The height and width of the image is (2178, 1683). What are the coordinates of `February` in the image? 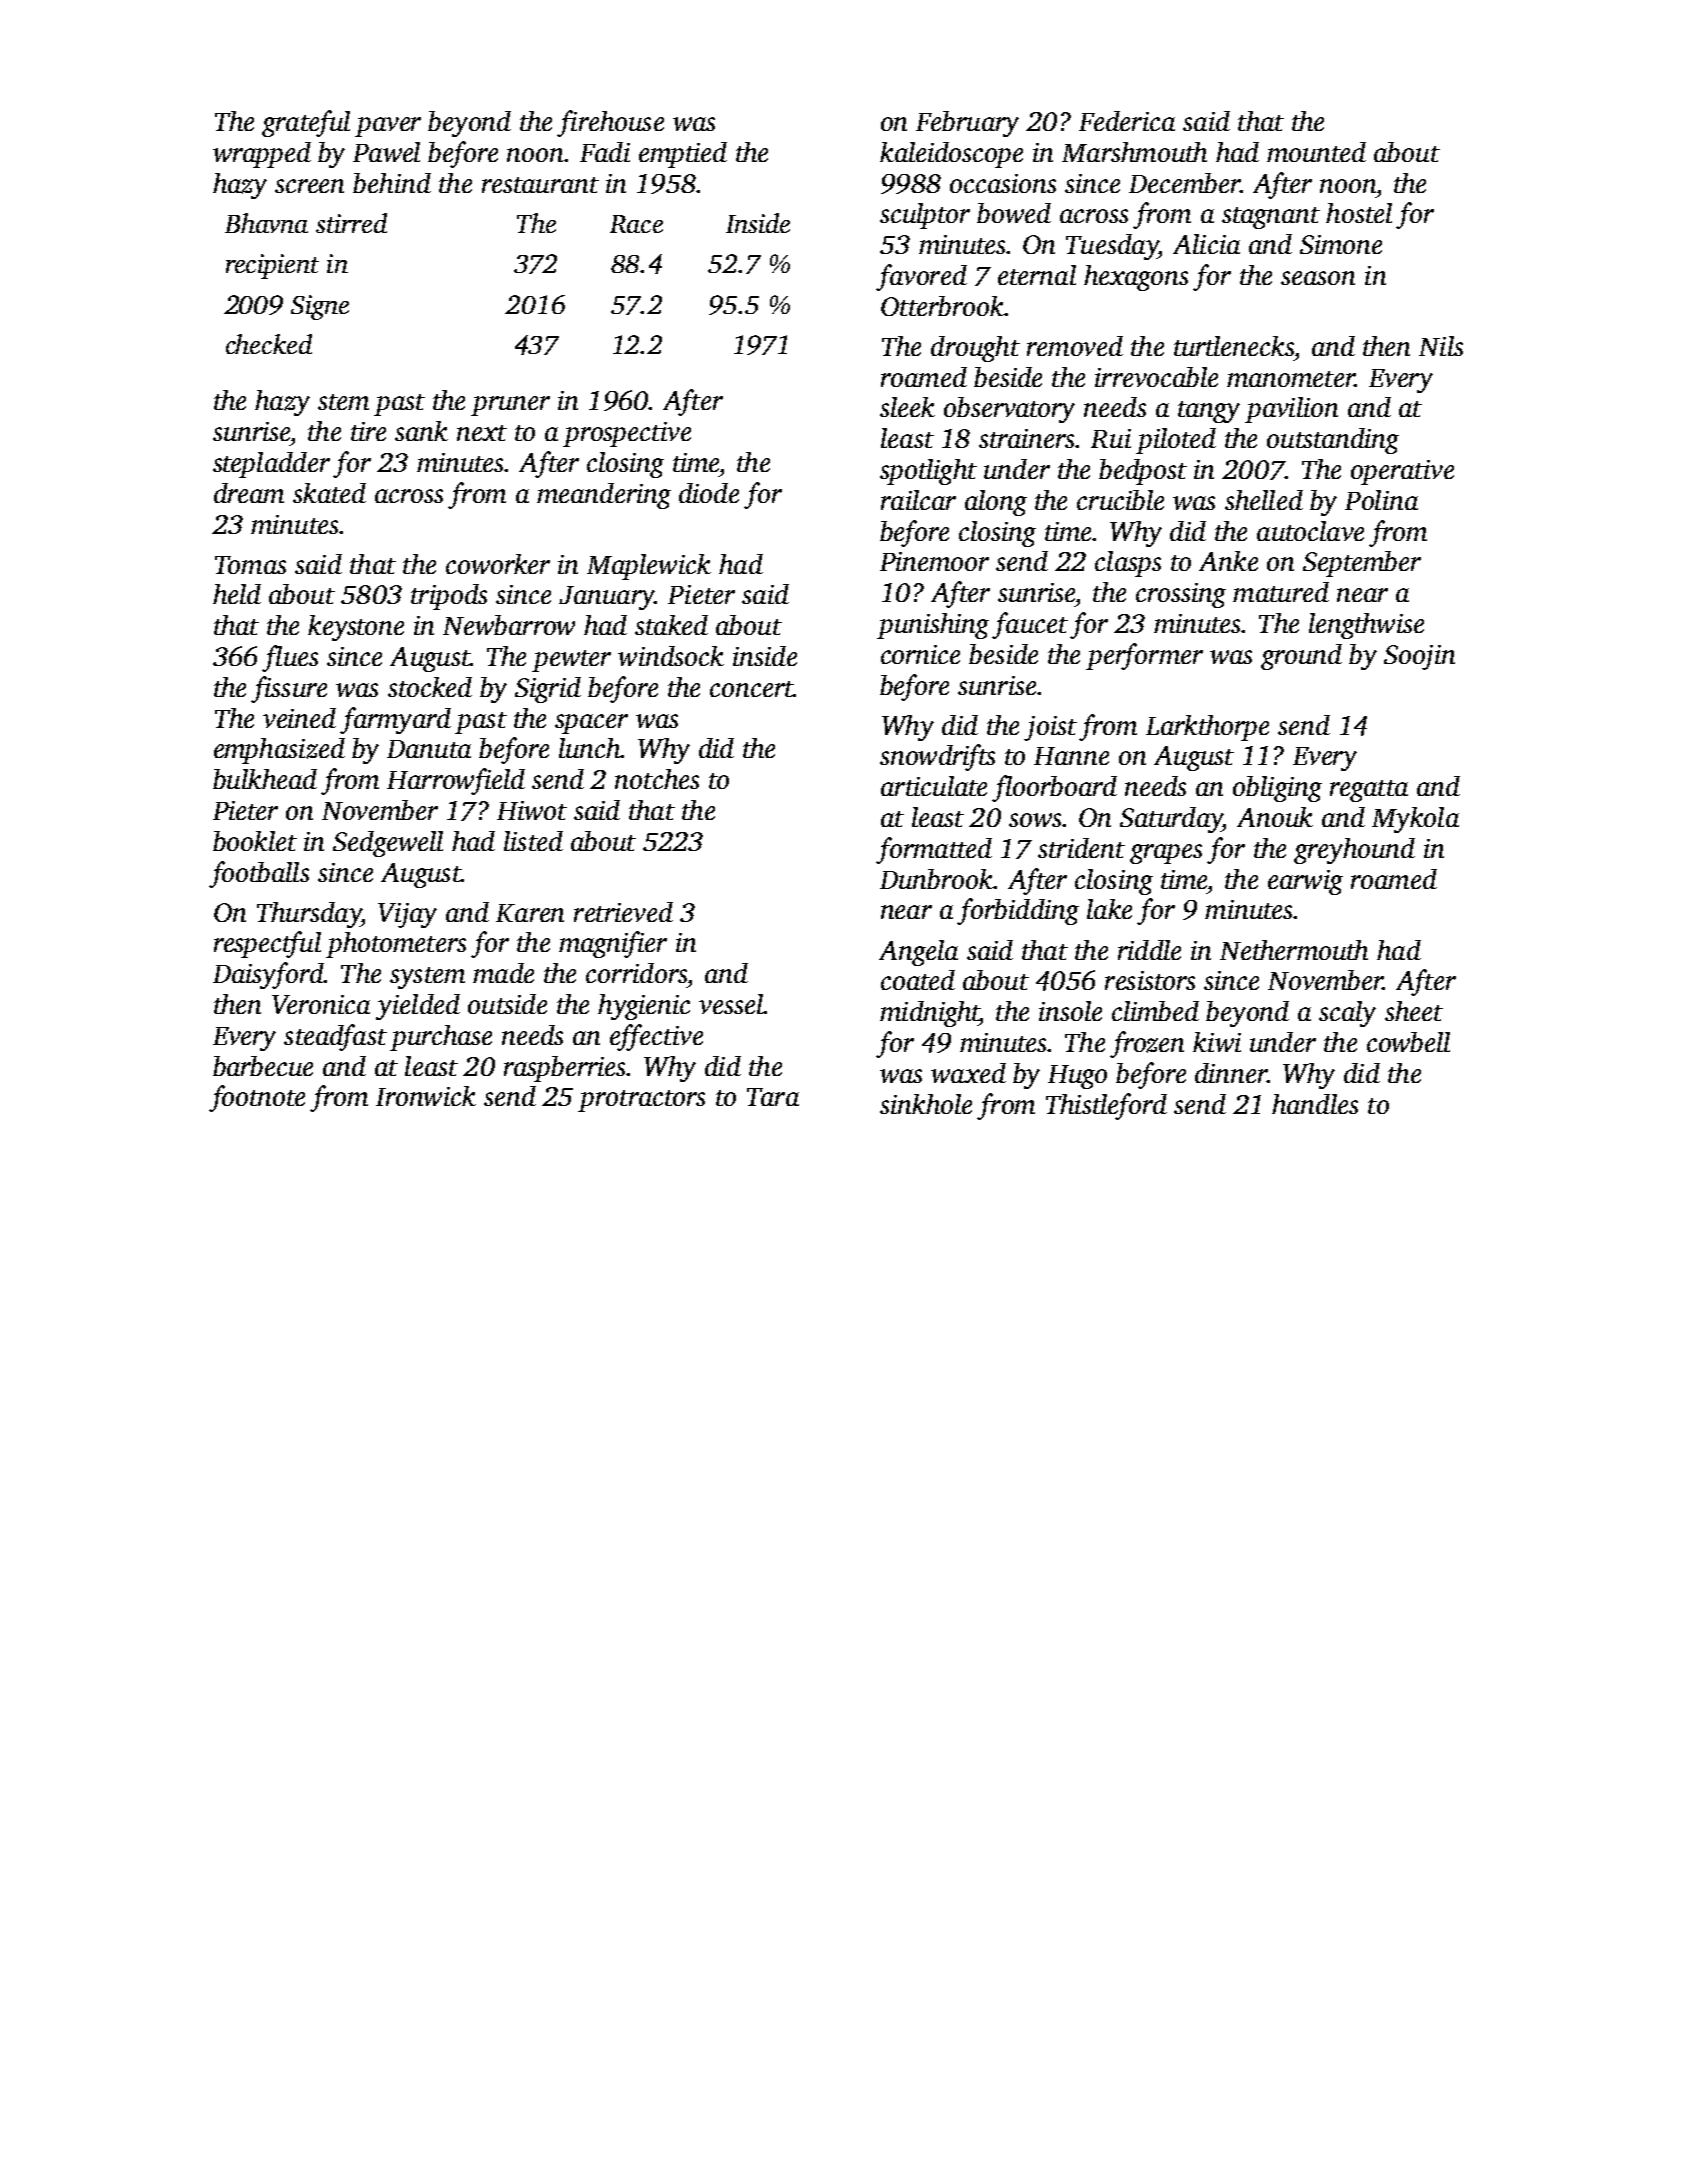 It's located at (967, 124).
